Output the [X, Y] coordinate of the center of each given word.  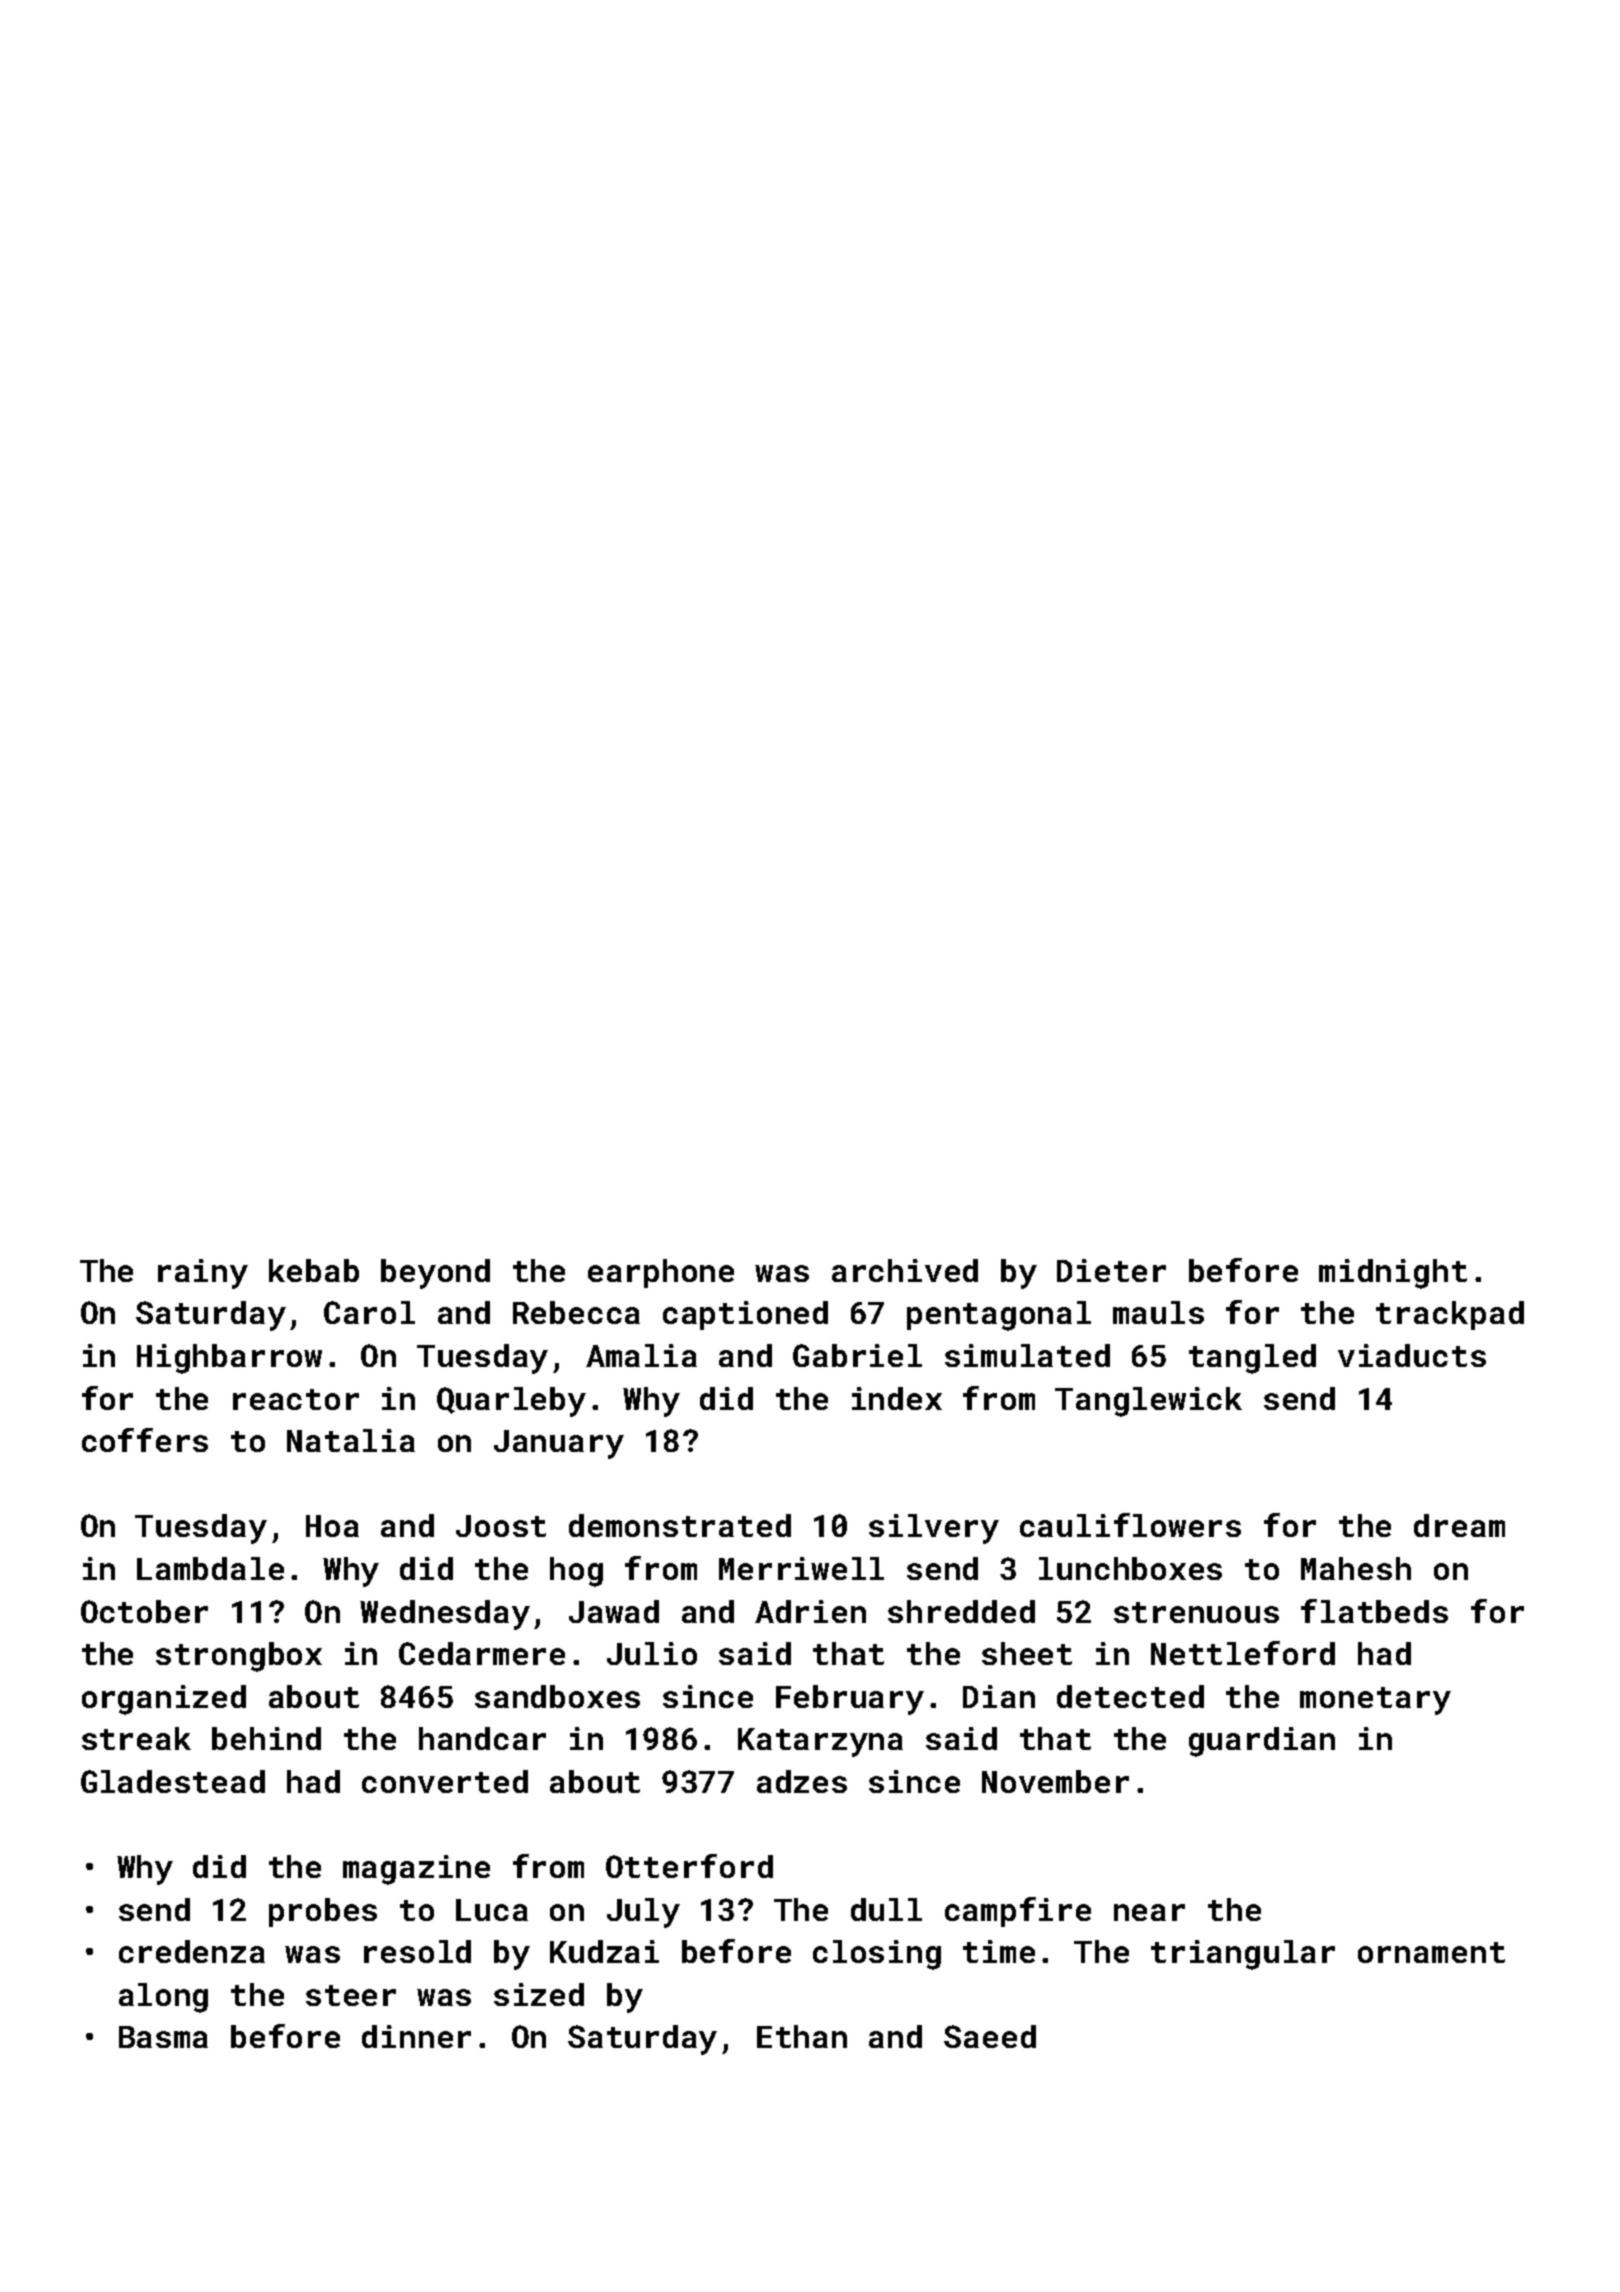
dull [886, 1909]
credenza [192, 1951]
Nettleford [1243, 1653]
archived [905, 1270]
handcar [482, 1738]
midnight [1393, 1274]
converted [445, 1781]
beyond [435, 1274]
